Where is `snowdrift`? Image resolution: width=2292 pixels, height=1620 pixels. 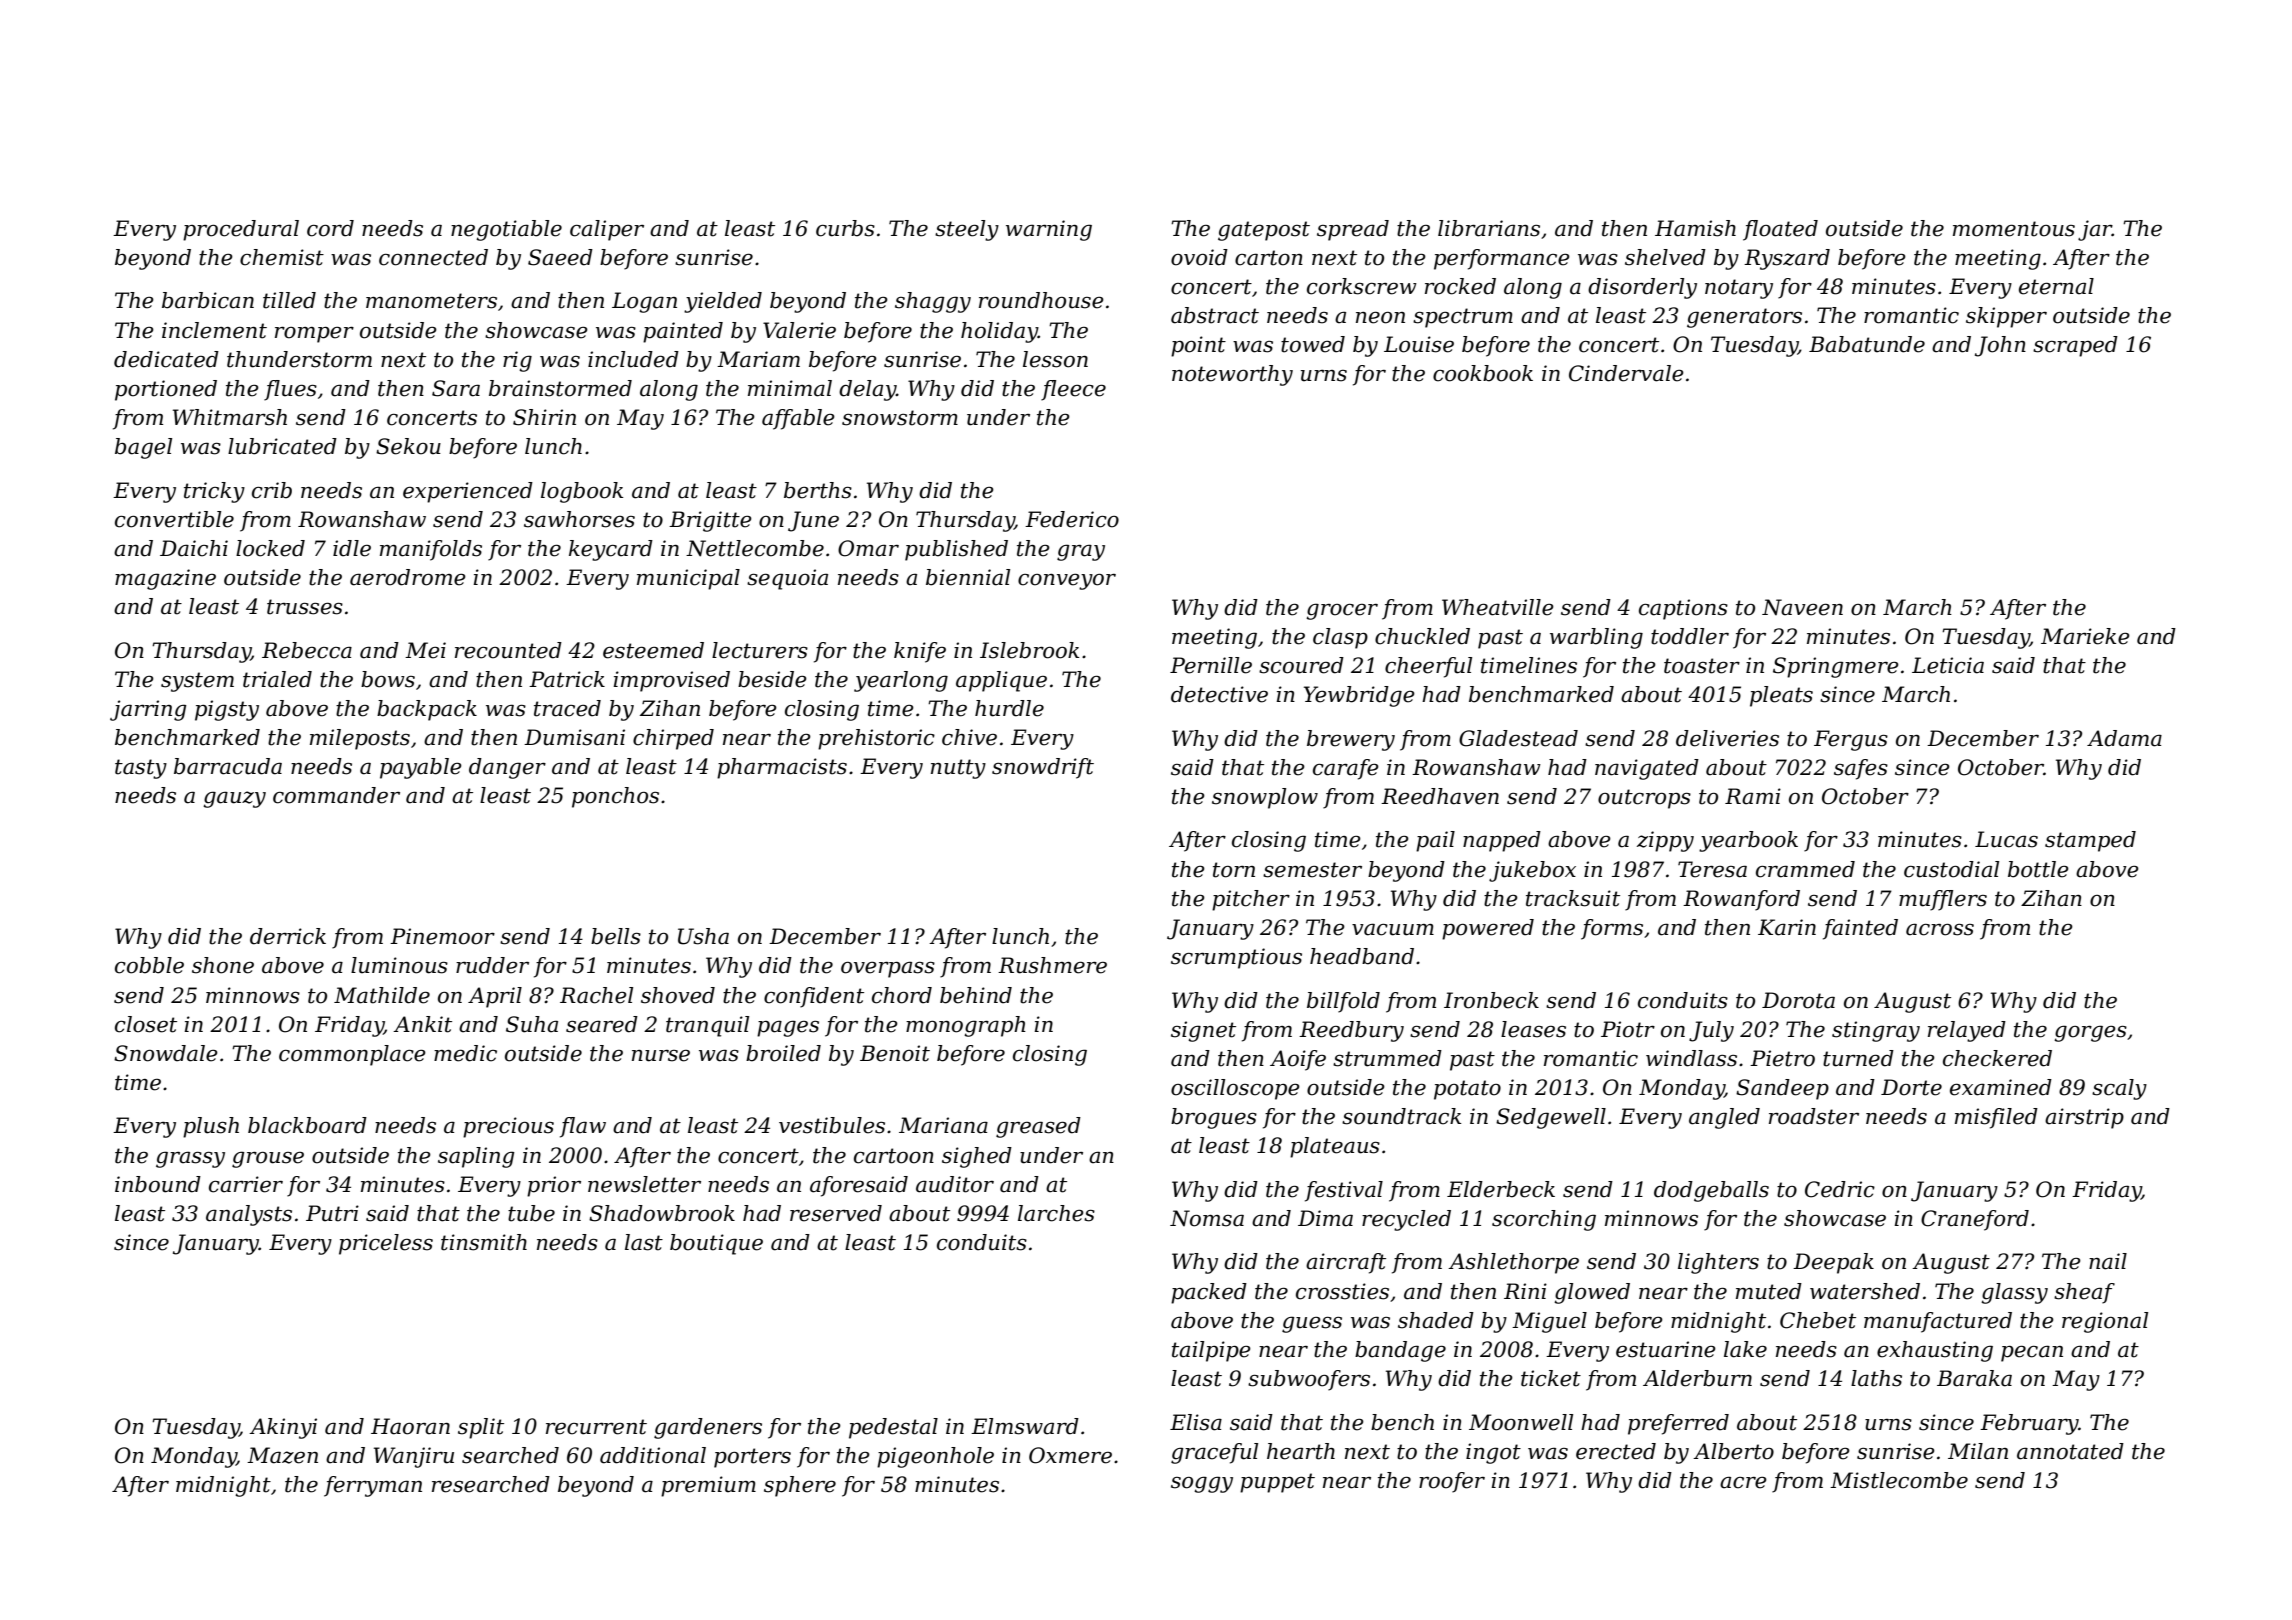 snowdrift is located at coordinates (1043, 768).
